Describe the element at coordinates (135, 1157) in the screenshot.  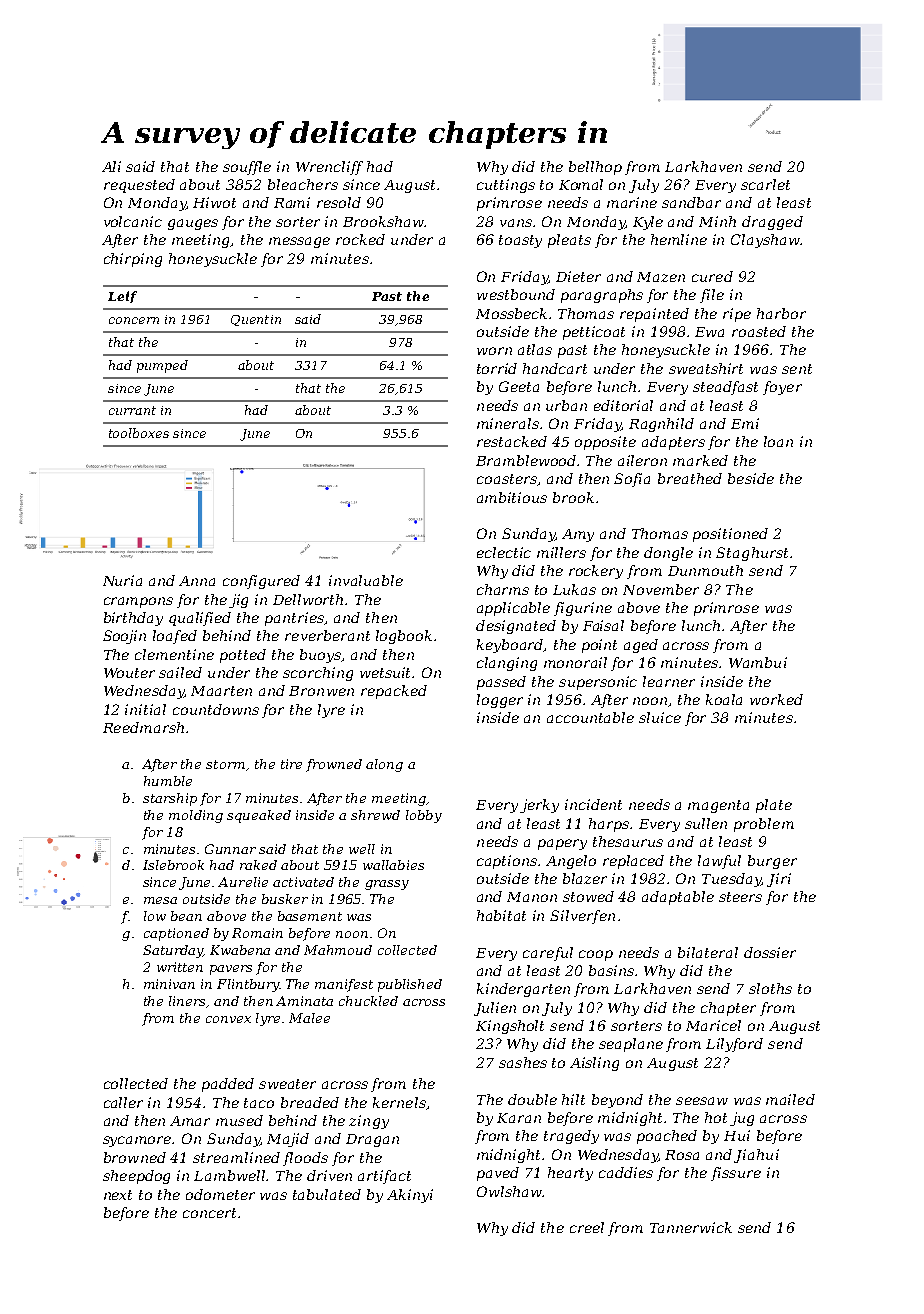
I see `browned` at that location.
